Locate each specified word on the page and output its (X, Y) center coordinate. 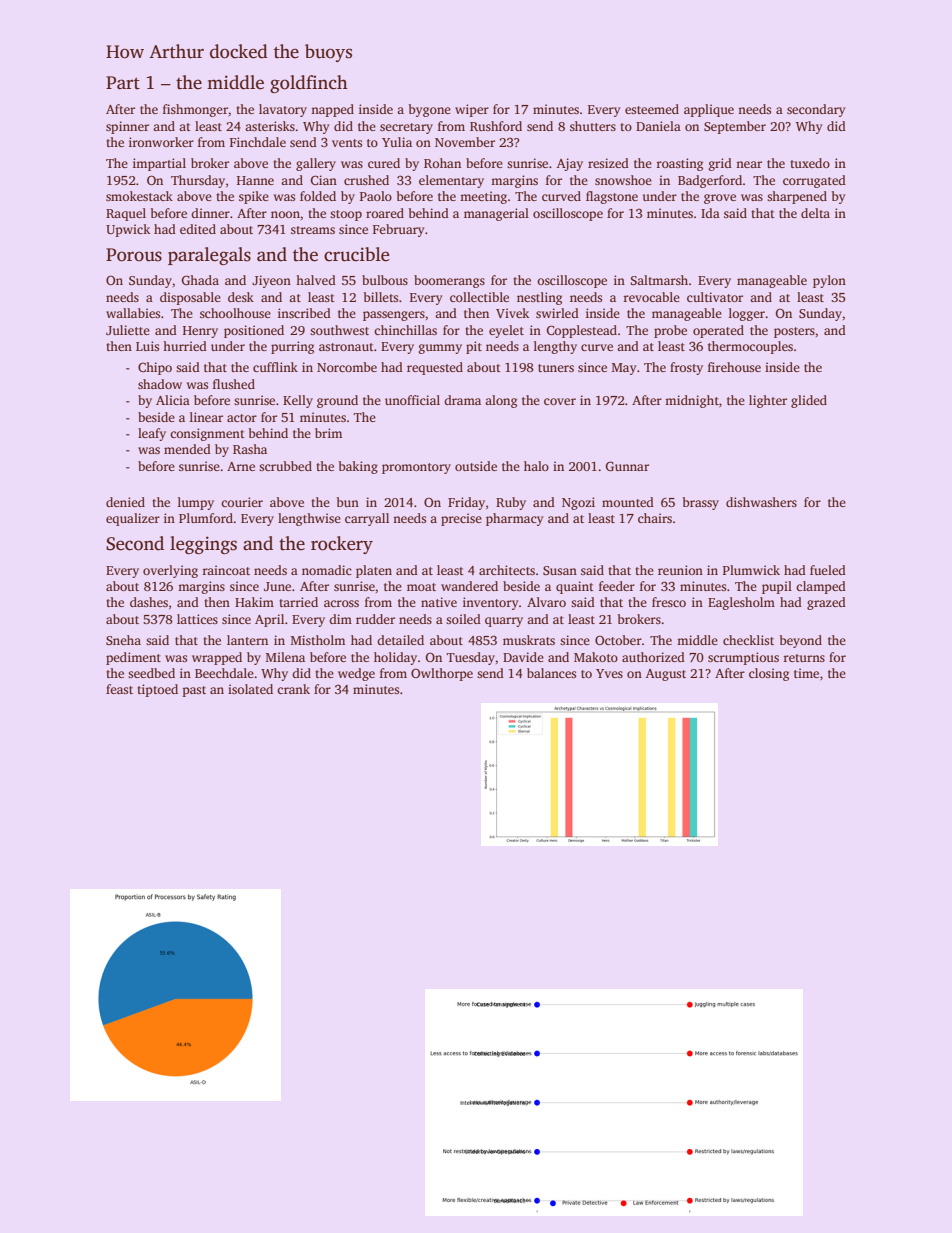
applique (709, 110)
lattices (197, 619)
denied (125, 502)
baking (358, 467)
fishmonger (195, 110)
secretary (406, 128)
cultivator (715, 297)
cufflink (275, 367)
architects (507, 570)
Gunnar (627, 466)
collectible (479, 297)
